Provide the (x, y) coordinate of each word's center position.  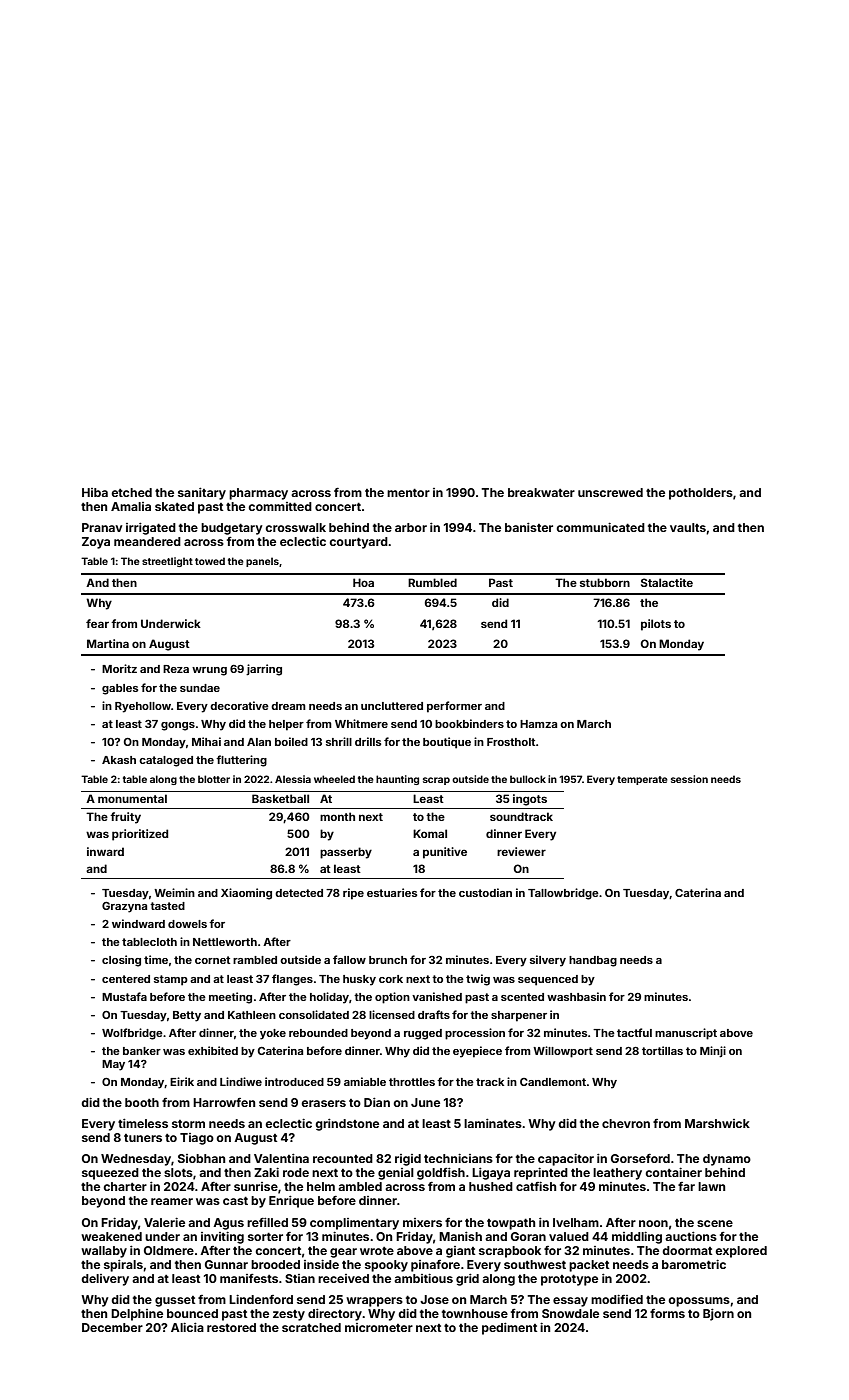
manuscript (686, 1034)
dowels (187, 924)
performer (454, 707)
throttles (412, 1082)
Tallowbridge (563, 894)
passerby (346, 853)
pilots (656, 625)
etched (131, 492)
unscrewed (610, 492)
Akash (119, 760)
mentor (408, 493)
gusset (175, 1301)
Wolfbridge (132, 1034)
